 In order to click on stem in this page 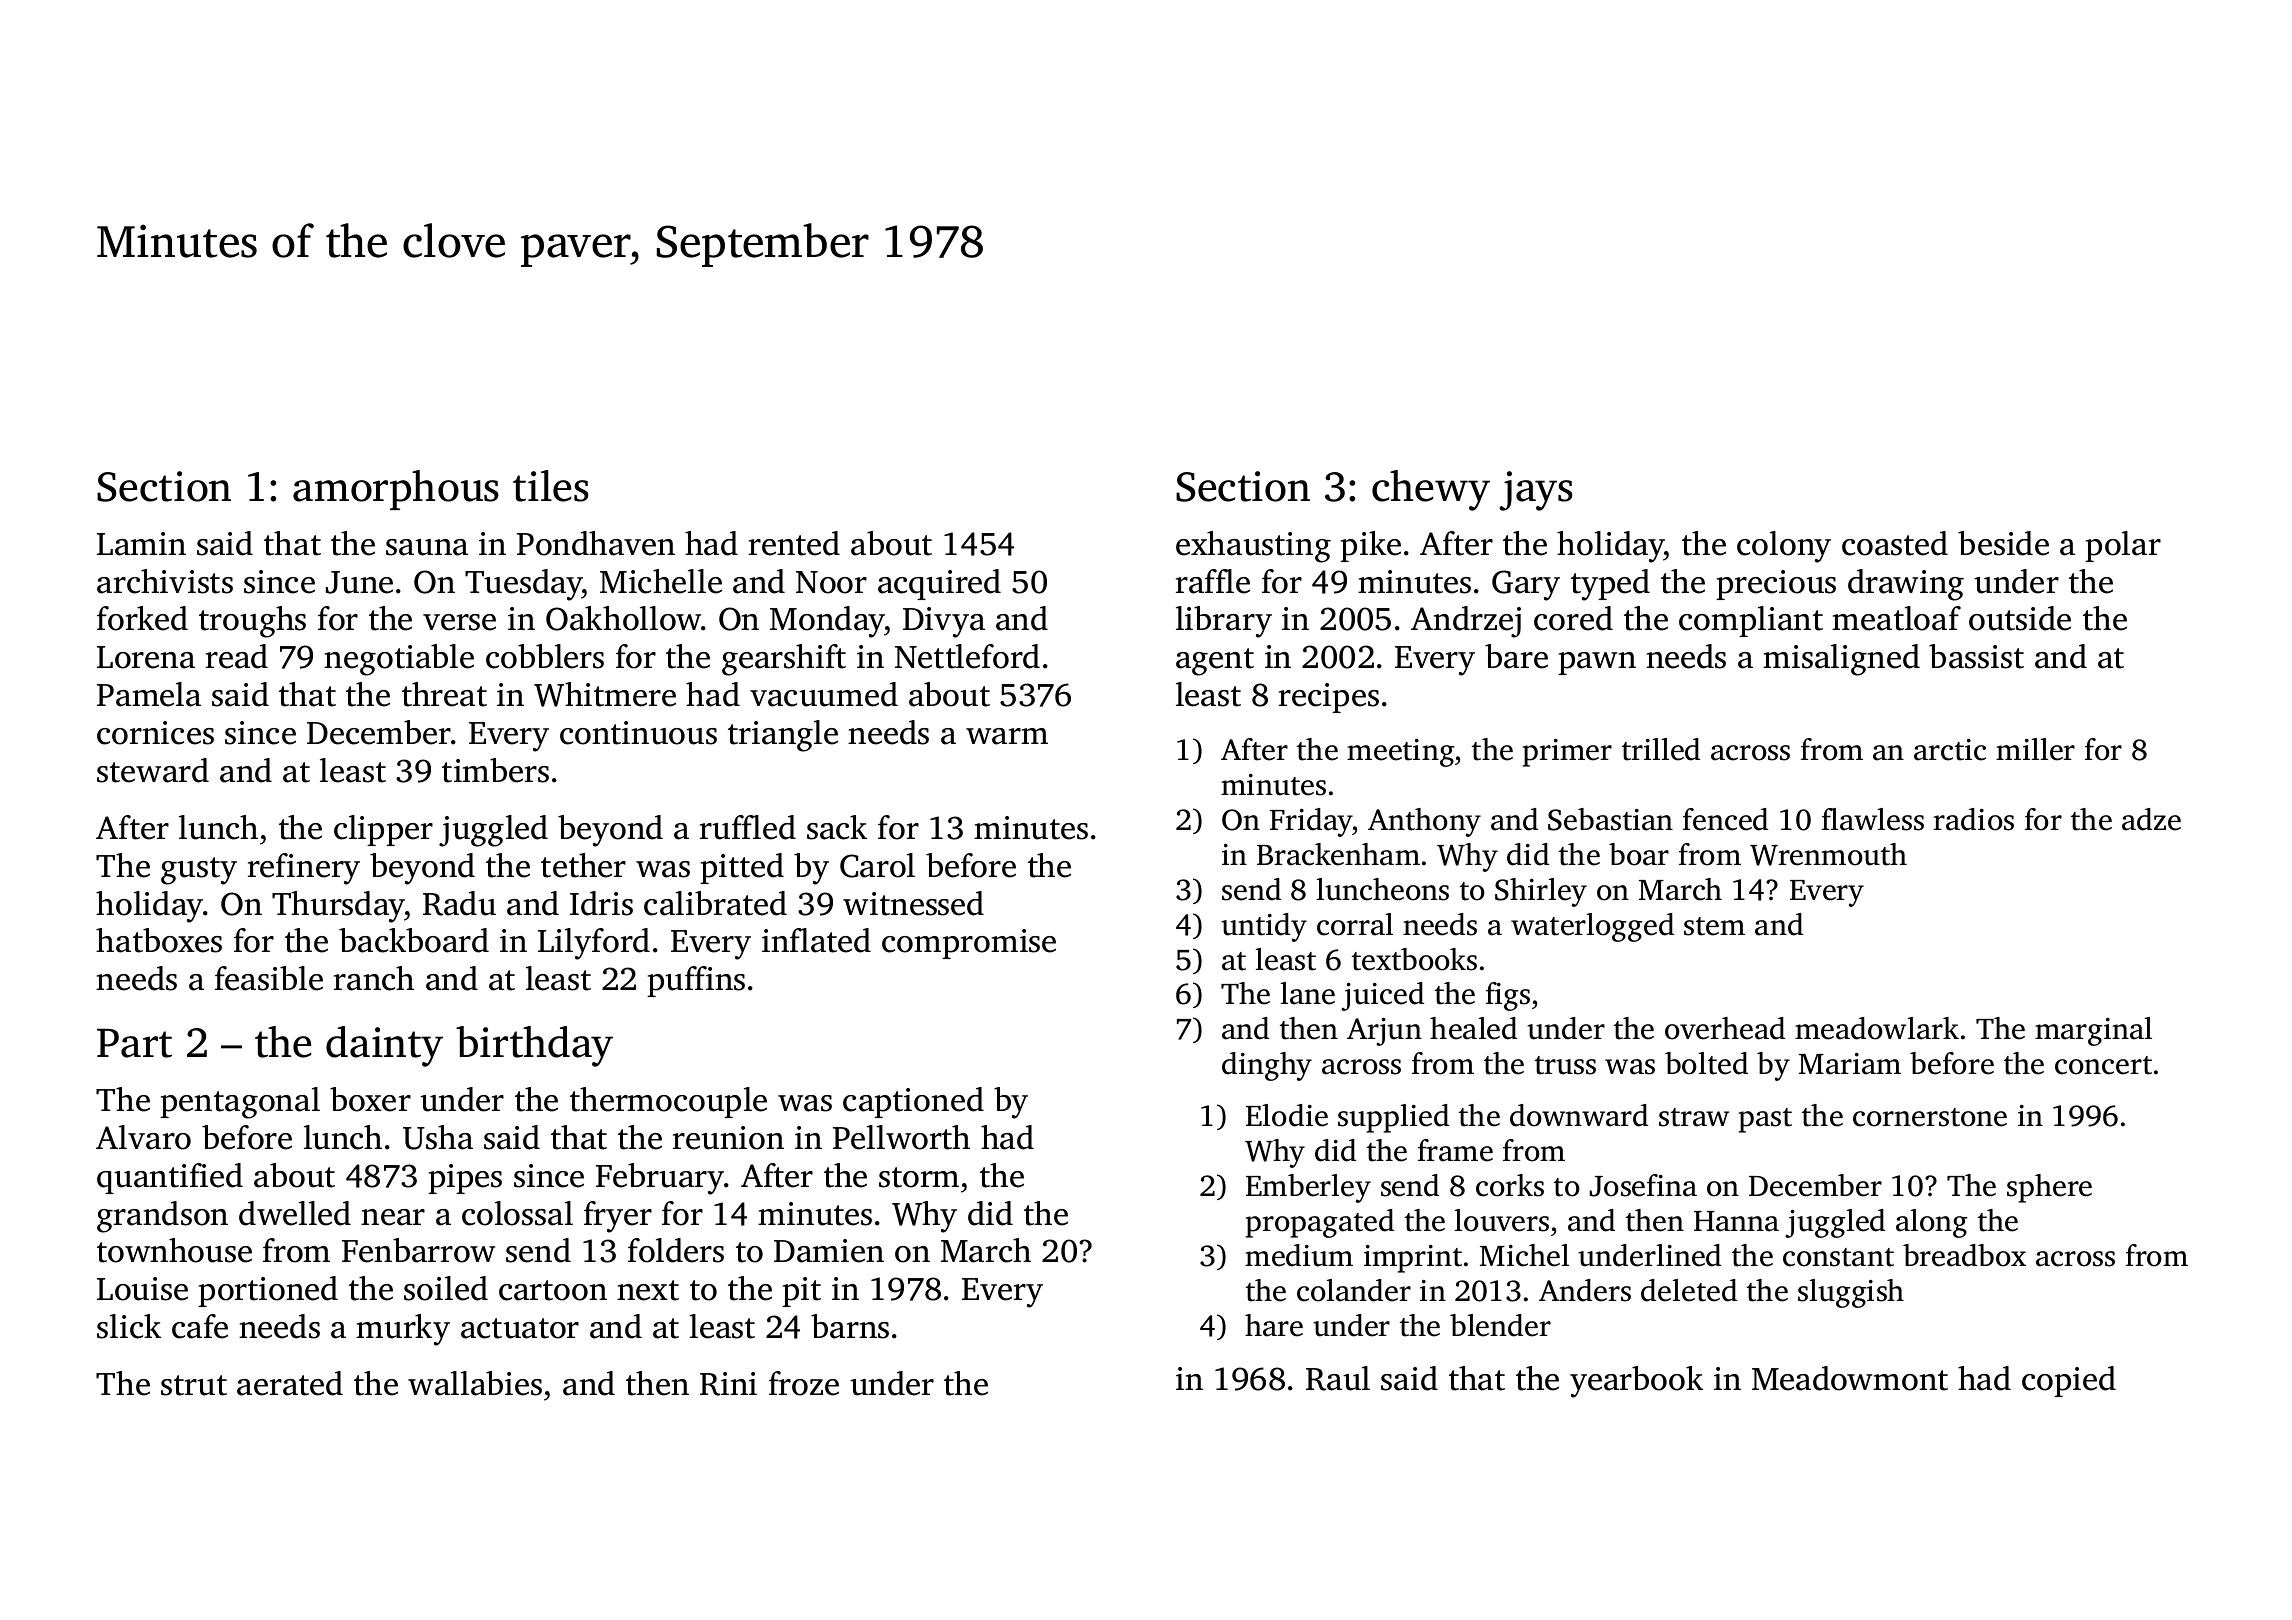, I will do `click(1714, 926)`.
